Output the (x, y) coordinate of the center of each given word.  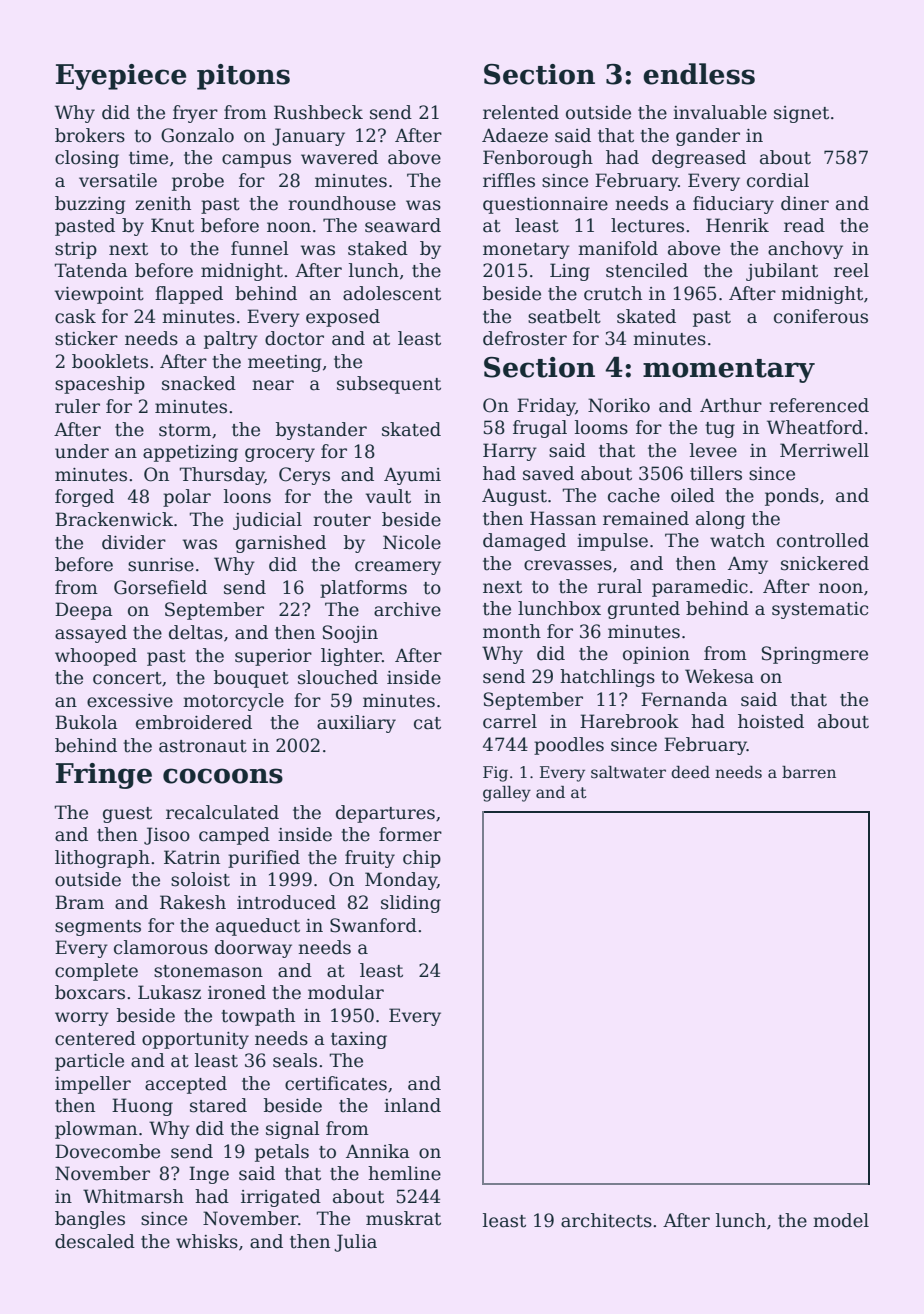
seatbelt (564, 316)
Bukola (86, 722)
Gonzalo (197, 135)
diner (805, 203)
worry (82, 1019)
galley (507, 794)
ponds (792, 497)
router (342, 520)
